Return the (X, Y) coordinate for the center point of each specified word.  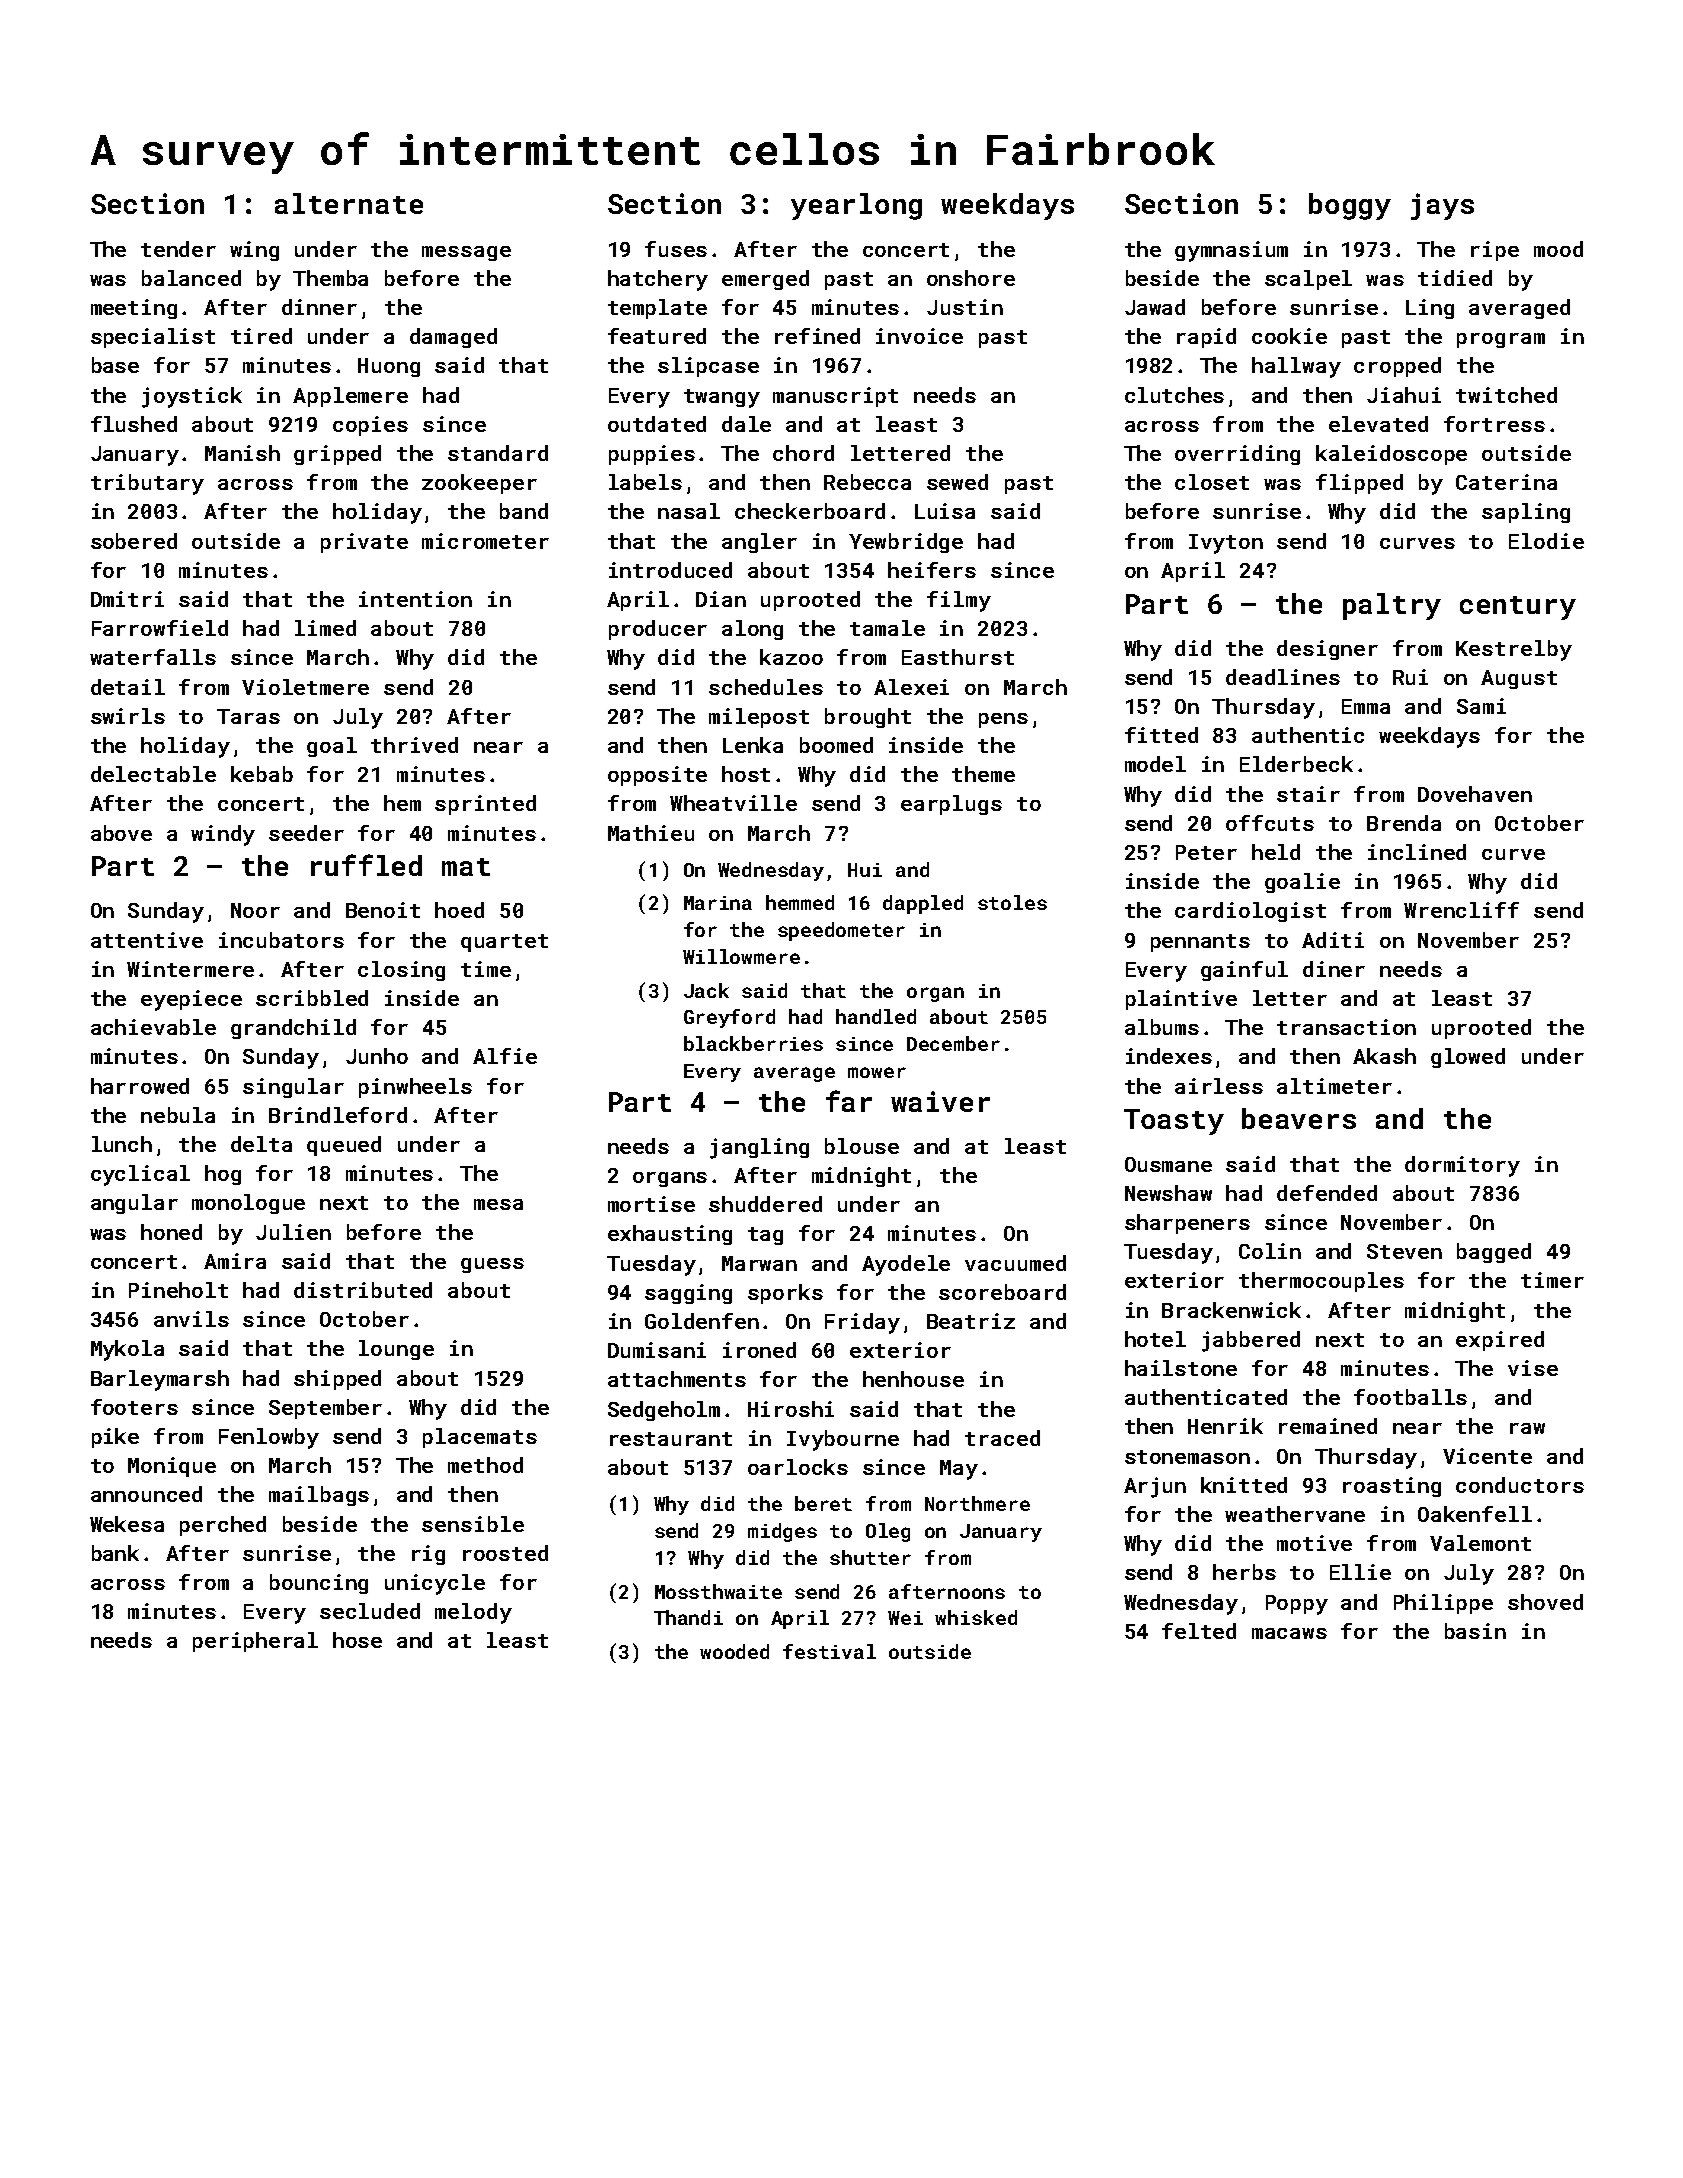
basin (1475, 1631)
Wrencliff (1461, 910)
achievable (153, 1027)
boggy (1350, 206)
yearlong (856, 206)
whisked (976, 1617)
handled (876, 1016)
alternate (349, 203)
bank (115, 1553)
